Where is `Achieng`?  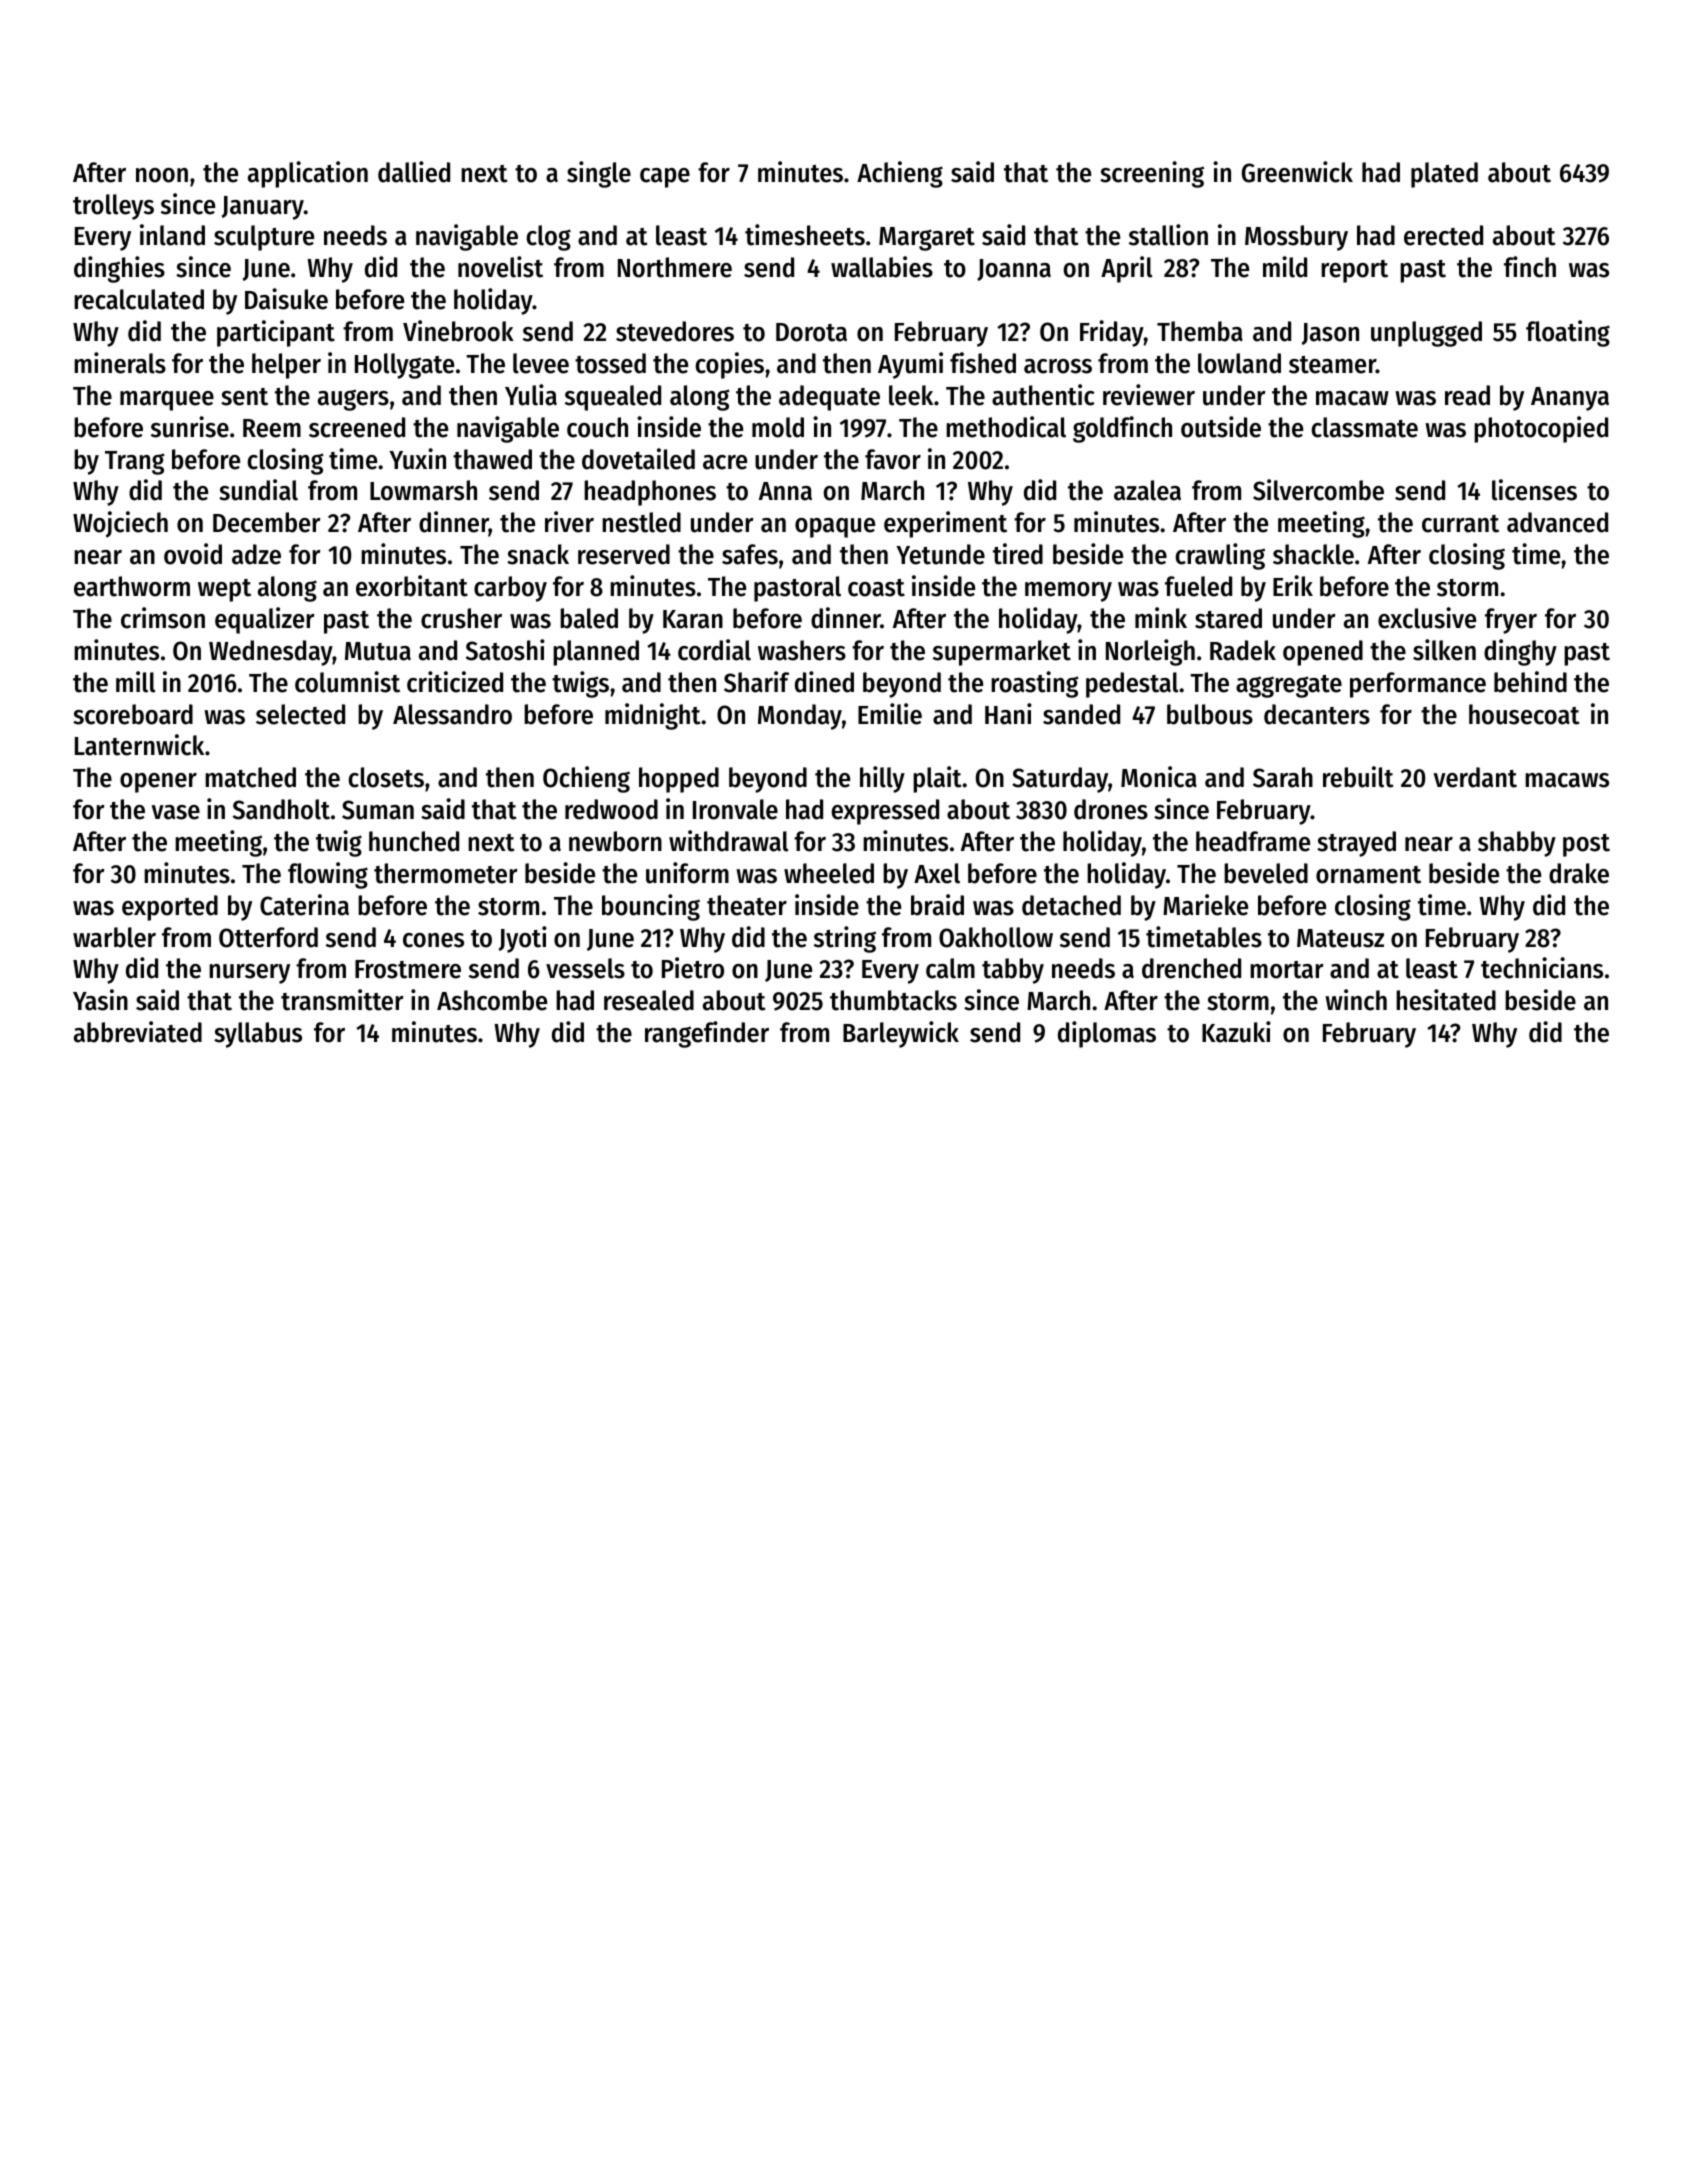 Achieng is located at coordinates (900, 174).
